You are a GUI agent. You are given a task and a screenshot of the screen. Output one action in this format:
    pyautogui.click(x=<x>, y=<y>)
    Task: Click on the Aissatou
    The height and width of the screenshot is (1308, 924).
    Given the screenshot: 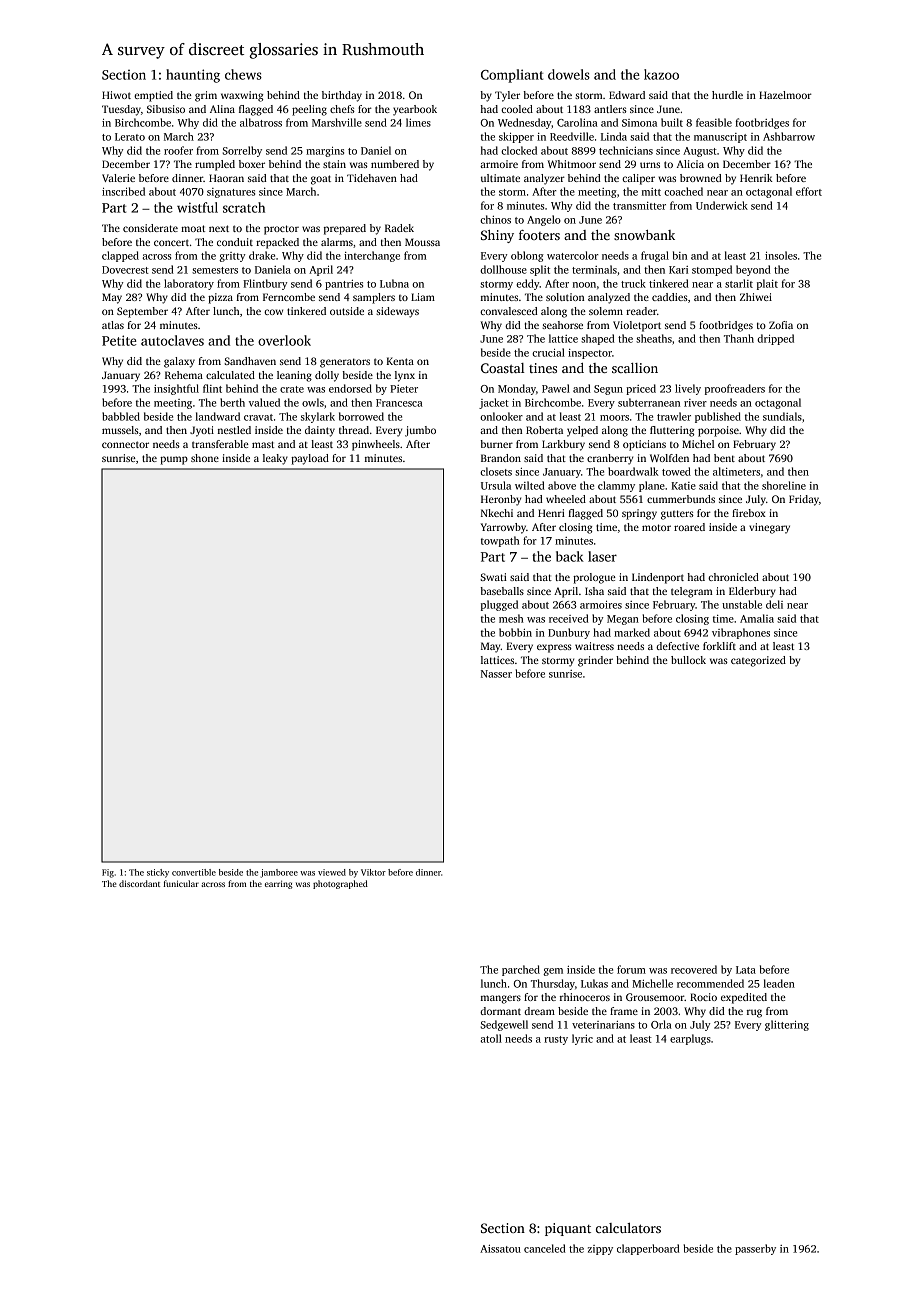 What is the action you would take?
    pyautogui.click(x=500, y=1249)
